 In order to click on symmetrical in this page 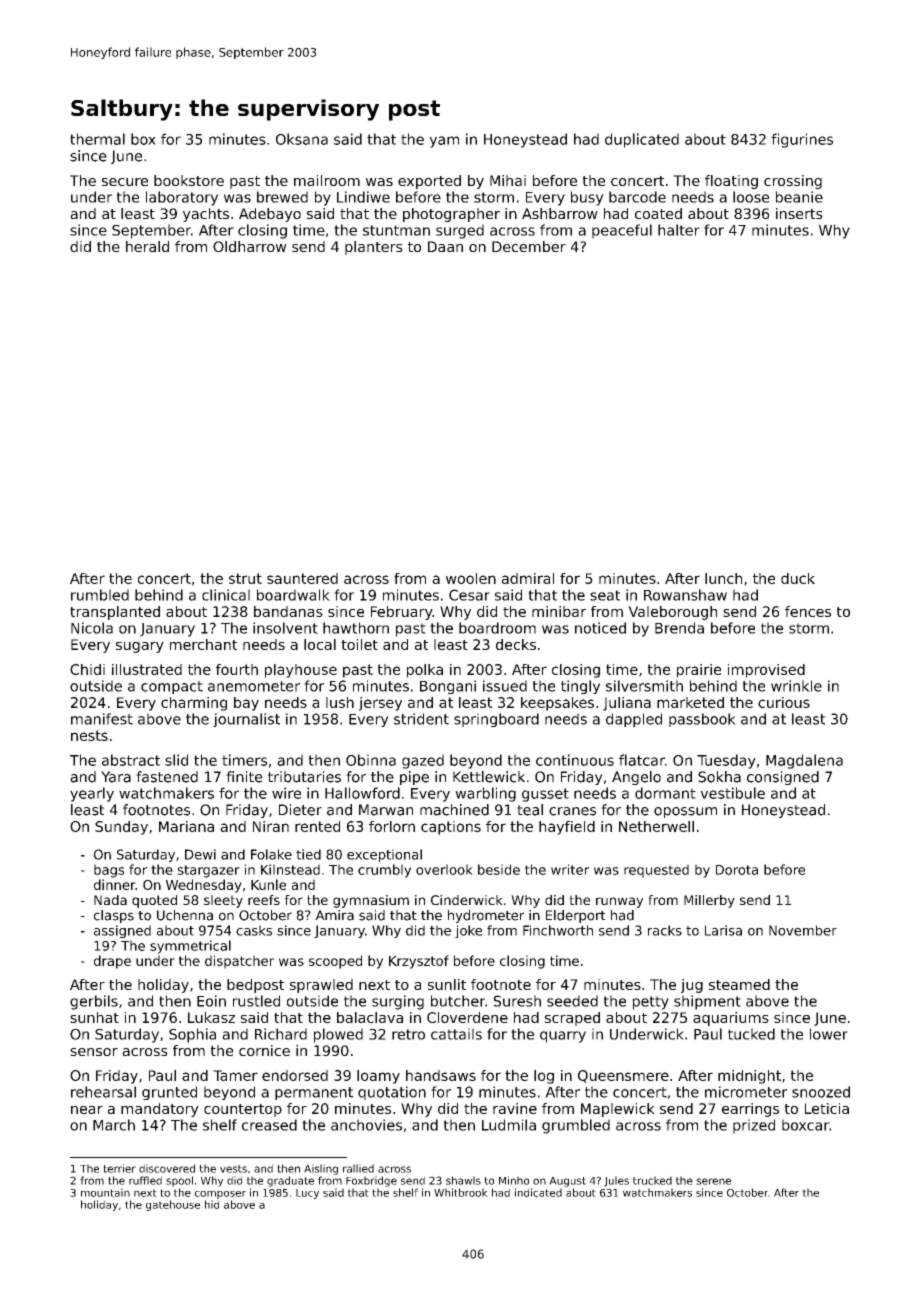, I will do `click(190, 947)`.
